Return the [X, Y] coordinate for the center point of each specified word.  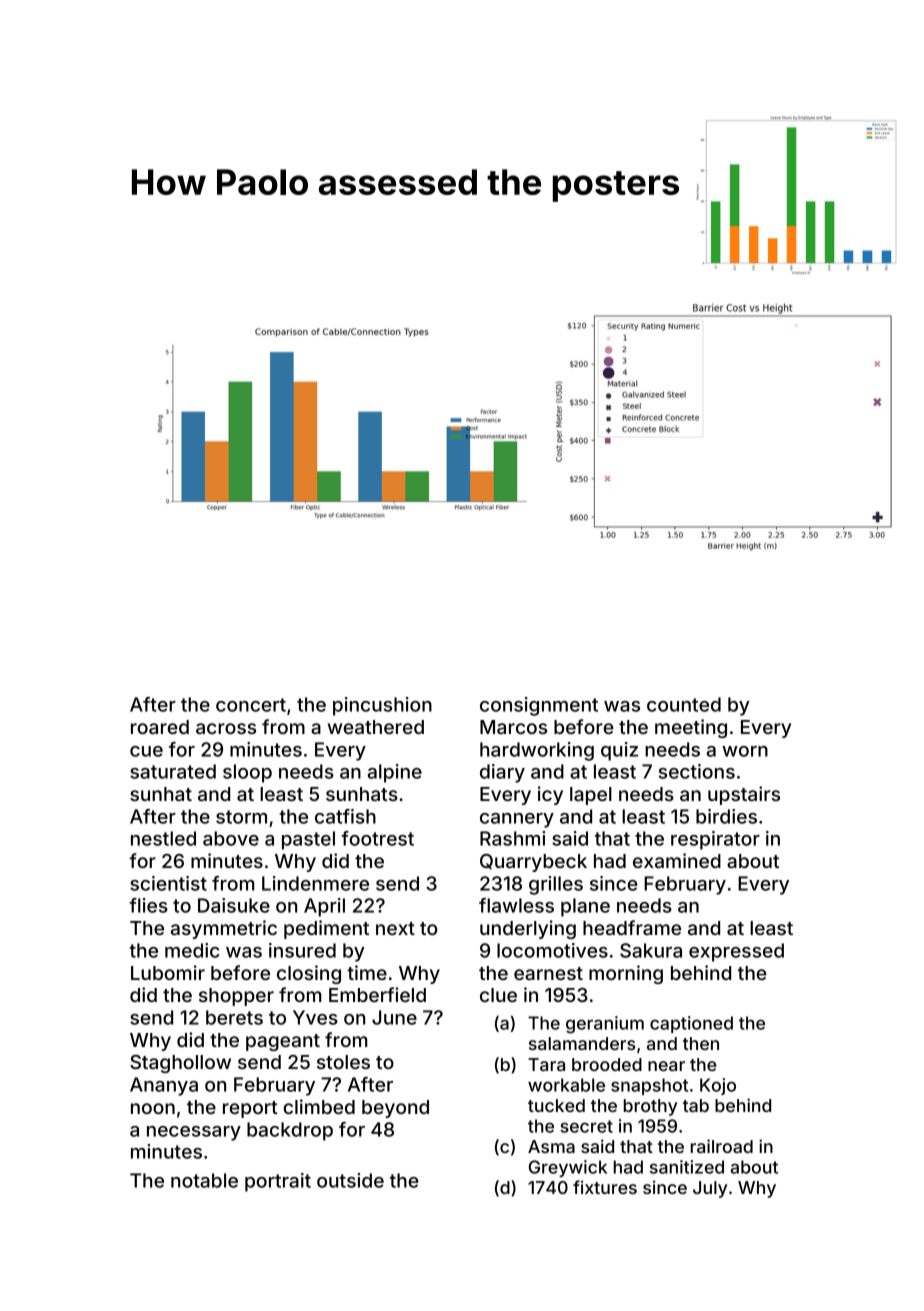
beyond [395, 1109]
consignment [539, 706]
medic [192, 950]
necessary [194, 1133]
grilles [556, 885]
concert [251, 705]
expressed [736, 952]
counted [684, 704]
